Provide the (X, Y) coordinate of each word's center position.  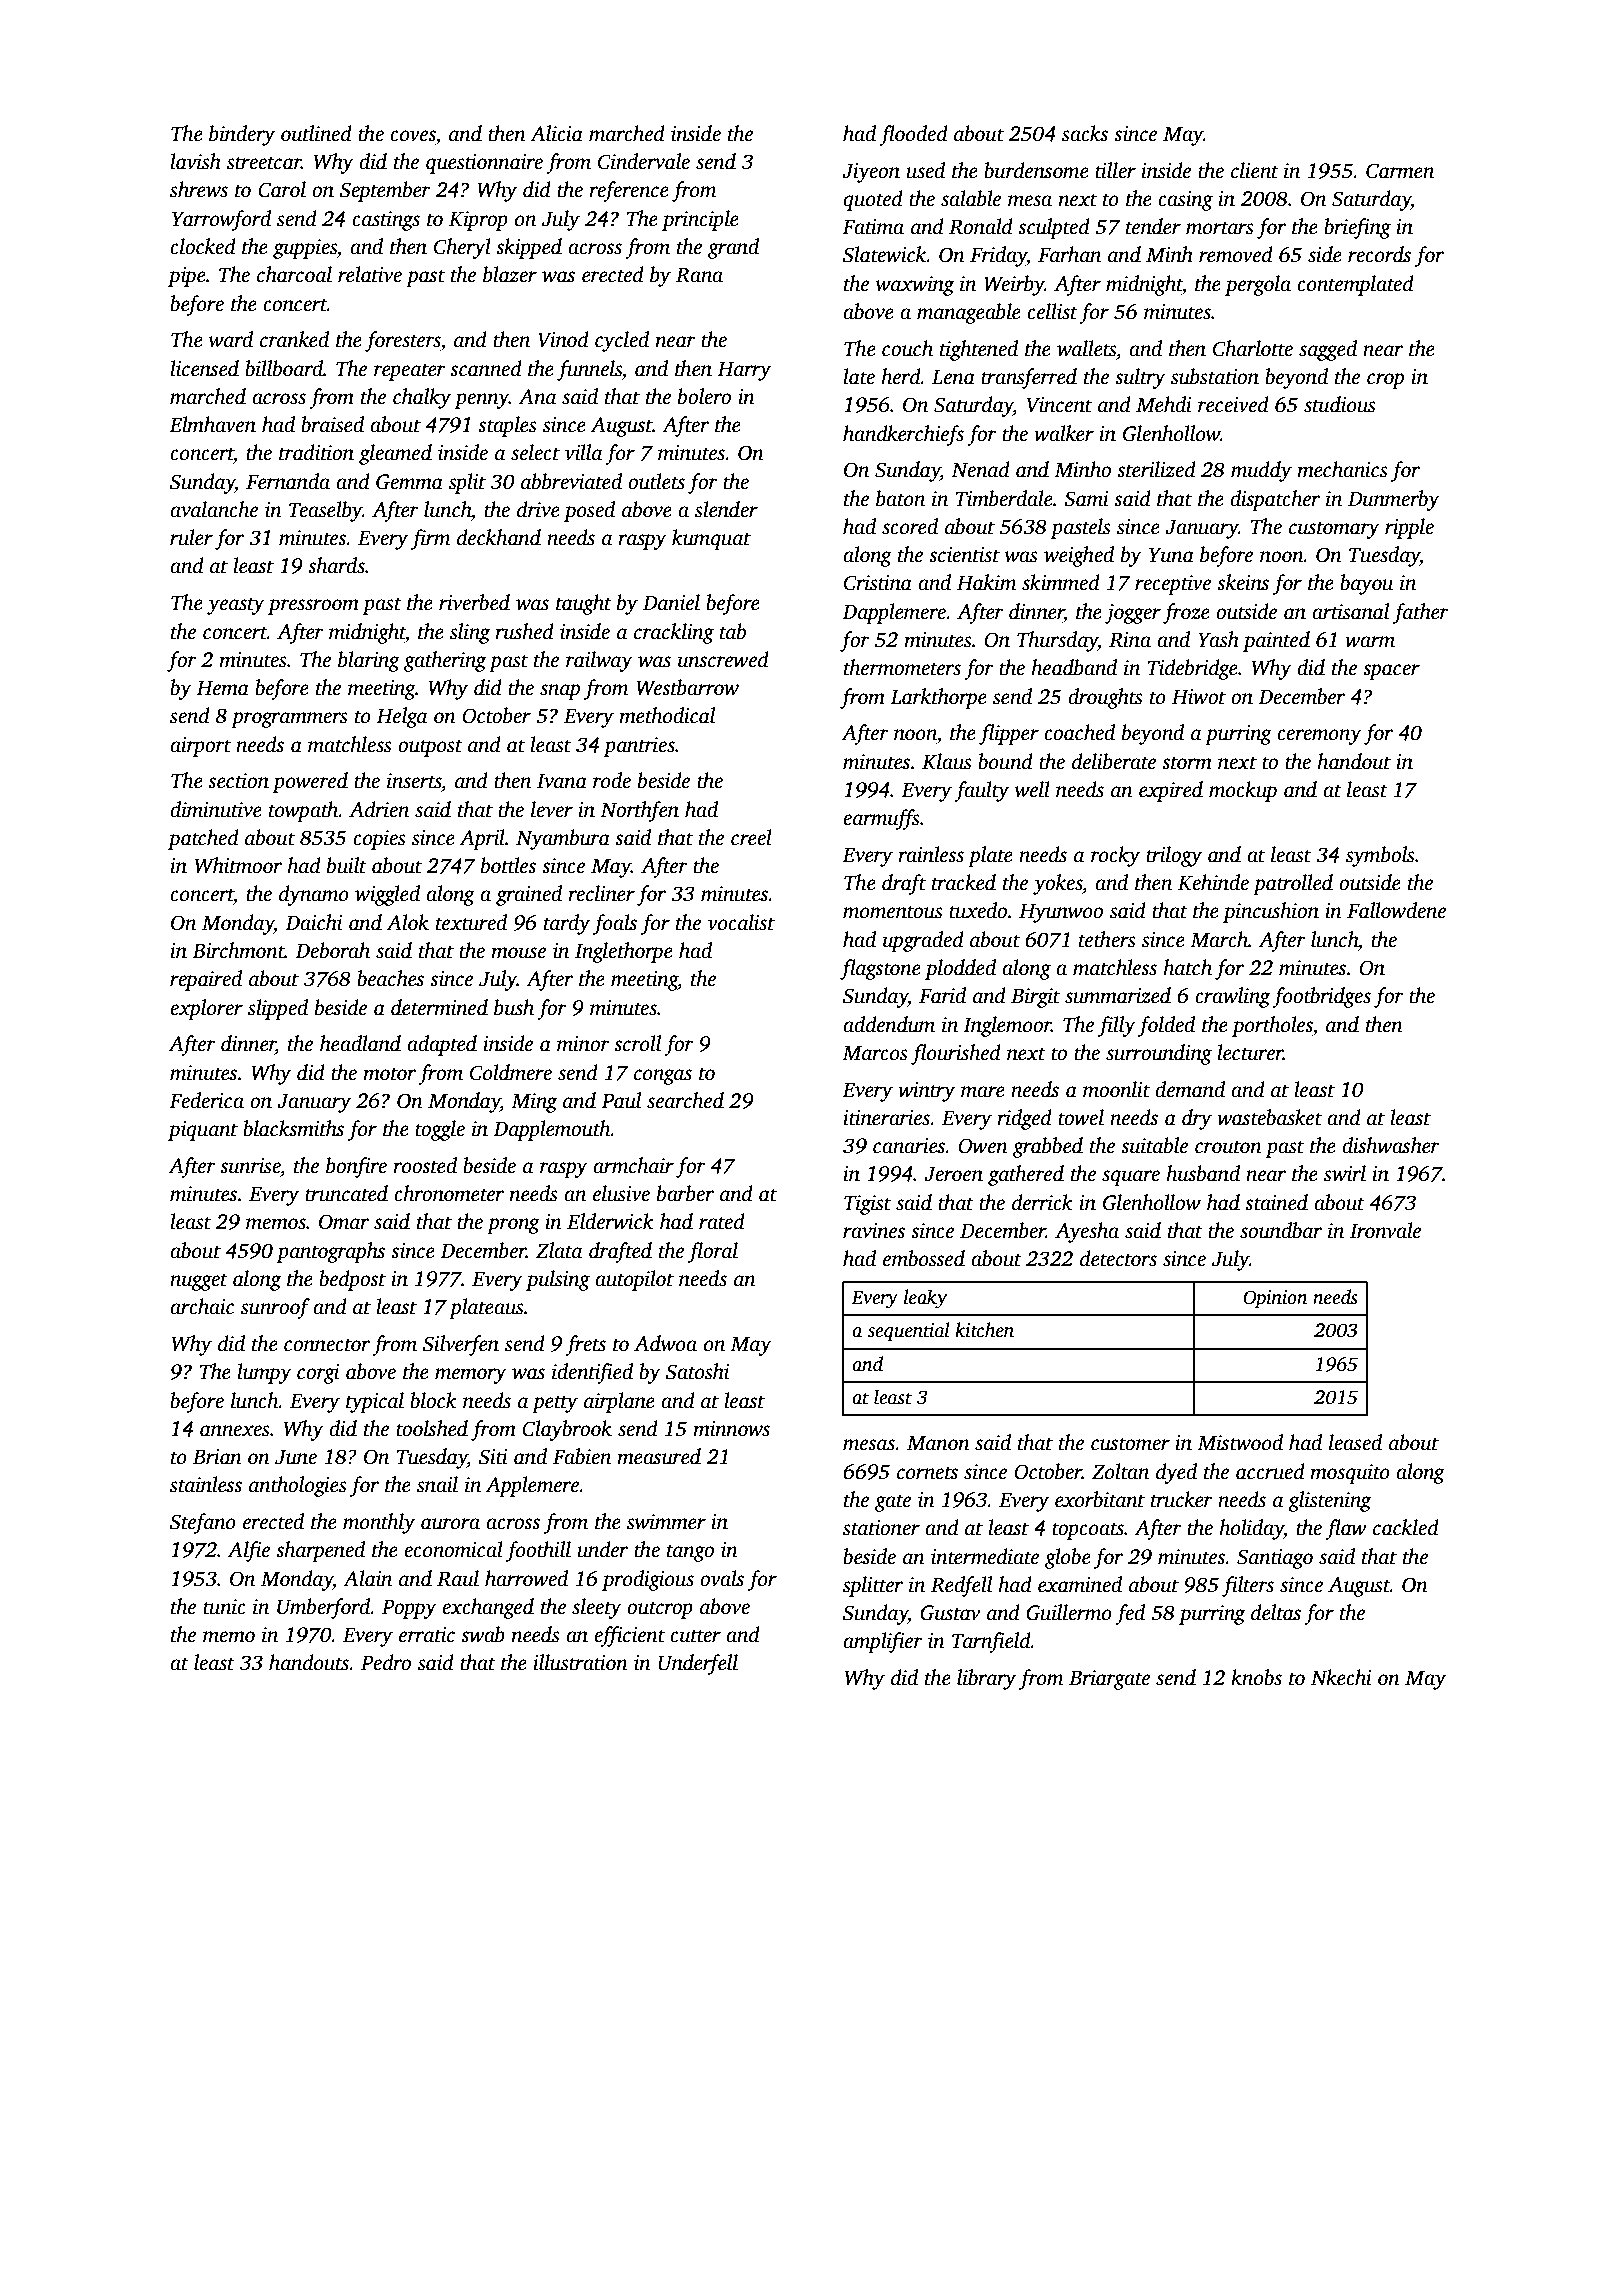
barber (685, 1193)
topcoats (1088, 1531)
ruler (191, 537)
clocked (203, 246)
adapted (442, 1045)
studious (1340, 404)
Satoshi (697, 1371)
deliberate (1114, 761)
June (296, 1457)
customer (1130, 1444)
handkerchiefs (903, 435)
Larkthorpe (938, 698)
